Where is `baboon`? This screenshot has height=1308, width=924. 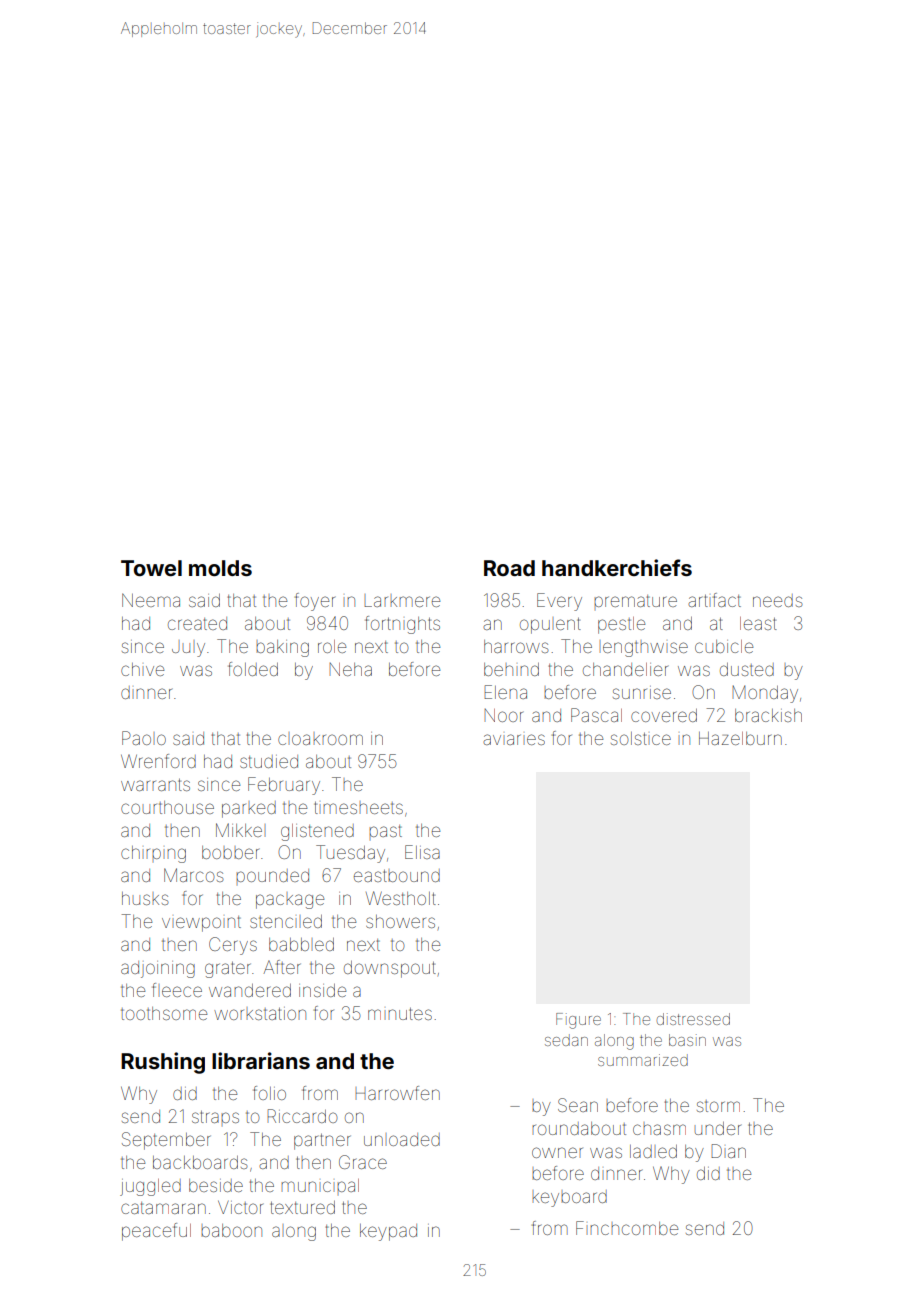 baboon is located at coordinates (231, 1230).
